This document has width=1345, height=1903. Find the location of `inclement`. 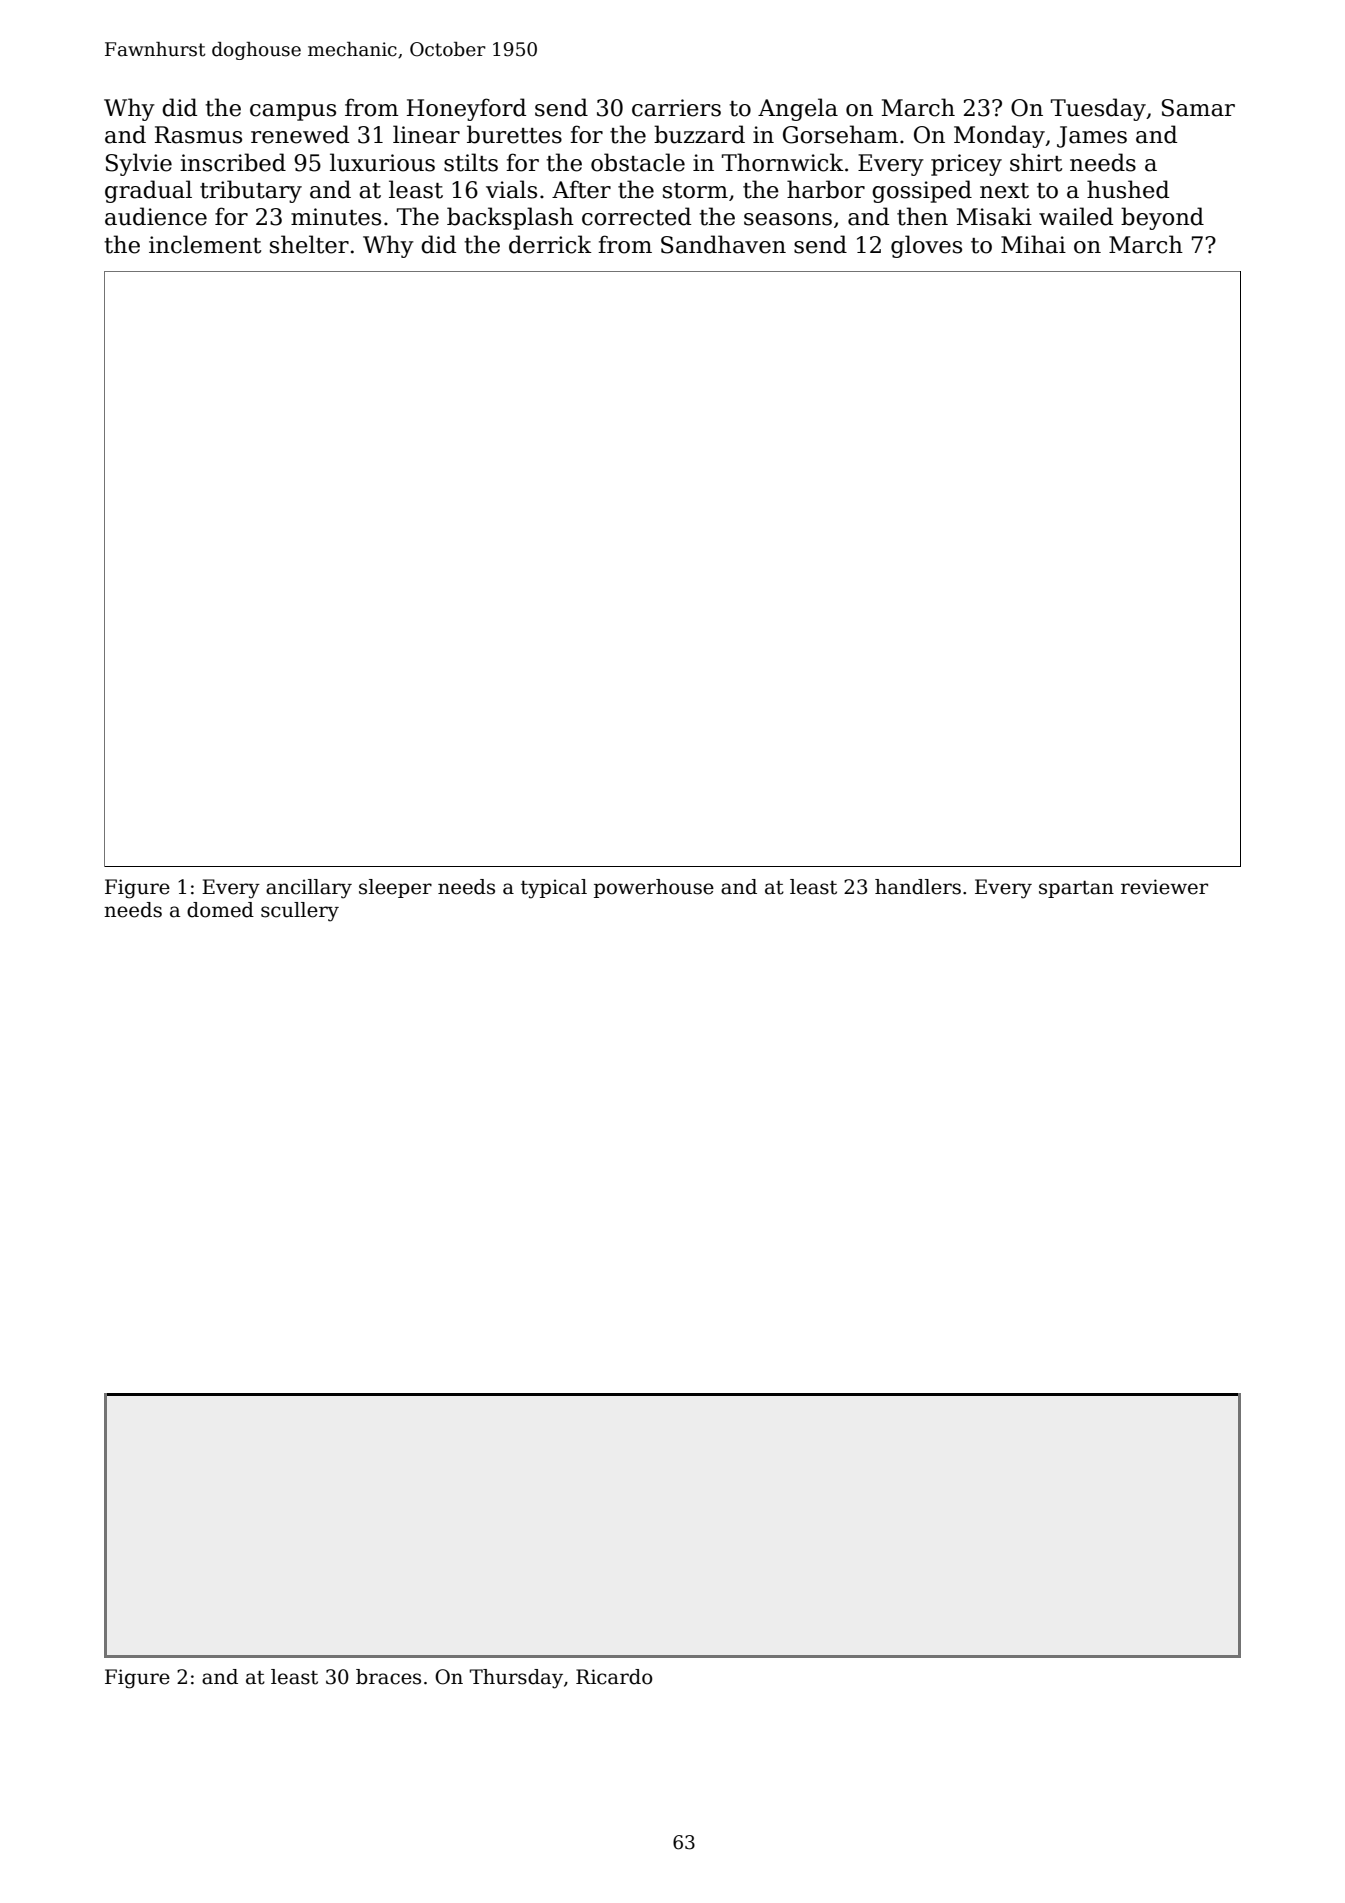

inclement is located at coordinates (205, 244).
